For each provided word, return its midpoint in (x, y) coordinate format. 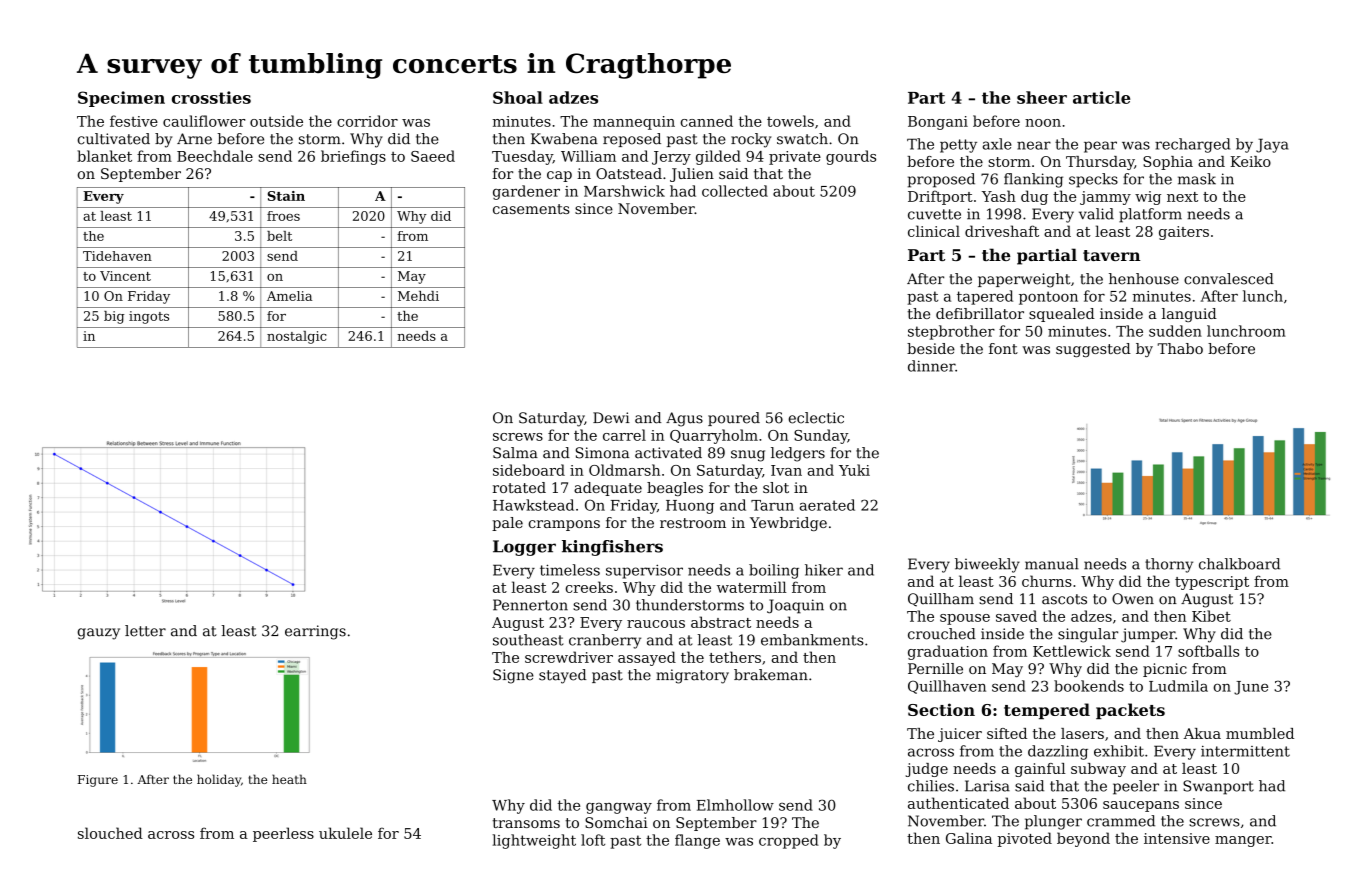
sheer (1042, 97)
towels (790, 121)
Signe (513, 676)
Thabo (1180, 348)
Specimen (121, 99)
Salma (515, 453)
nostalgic (297, 337)
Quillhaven (947, 687)
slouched (110, 833)
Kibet (1211, 616)
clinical (934, 231)
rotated (519, 487)
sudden (1175, 331)
